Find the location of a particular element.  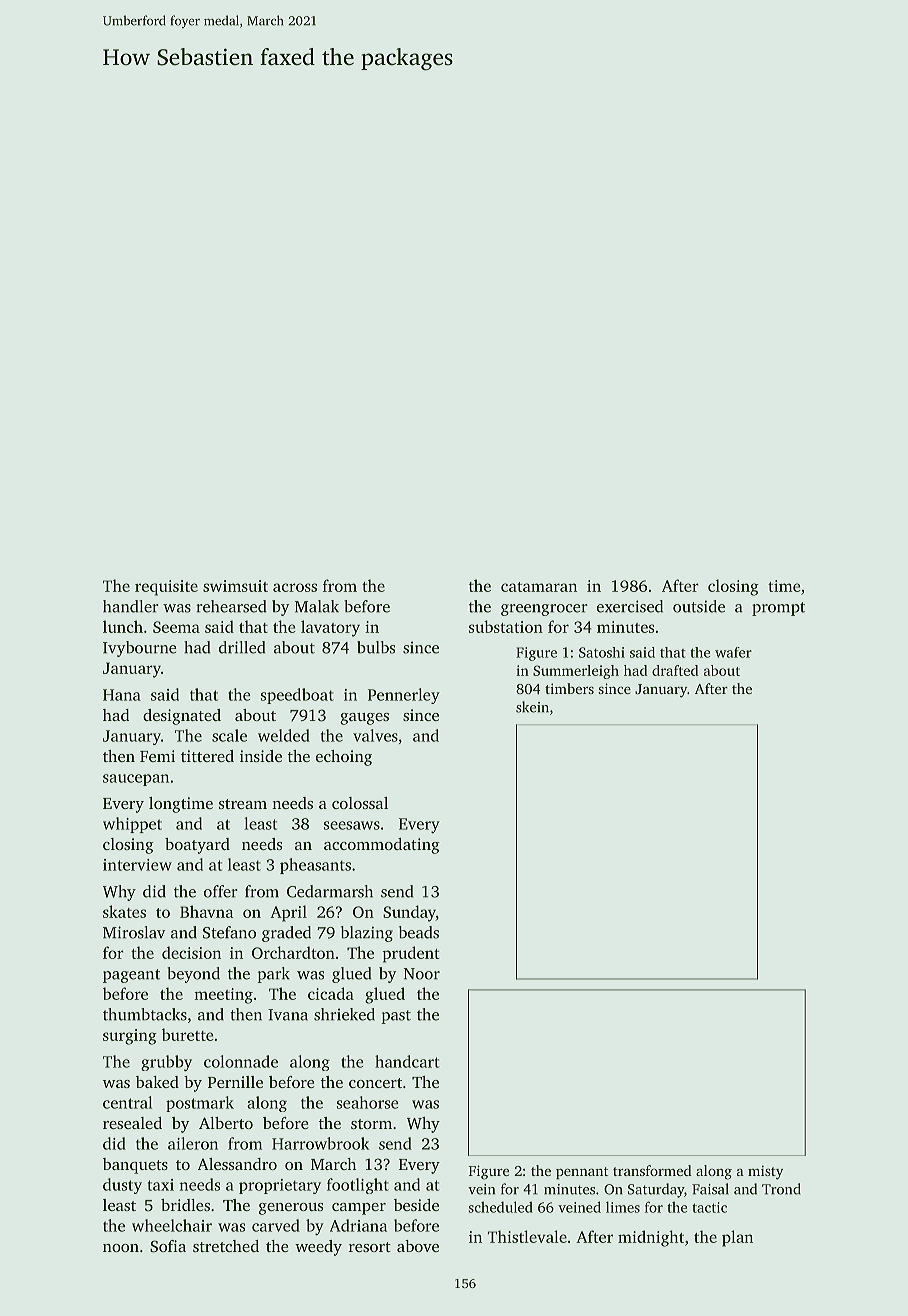

accommodating is located at coordinates (382, 846).
